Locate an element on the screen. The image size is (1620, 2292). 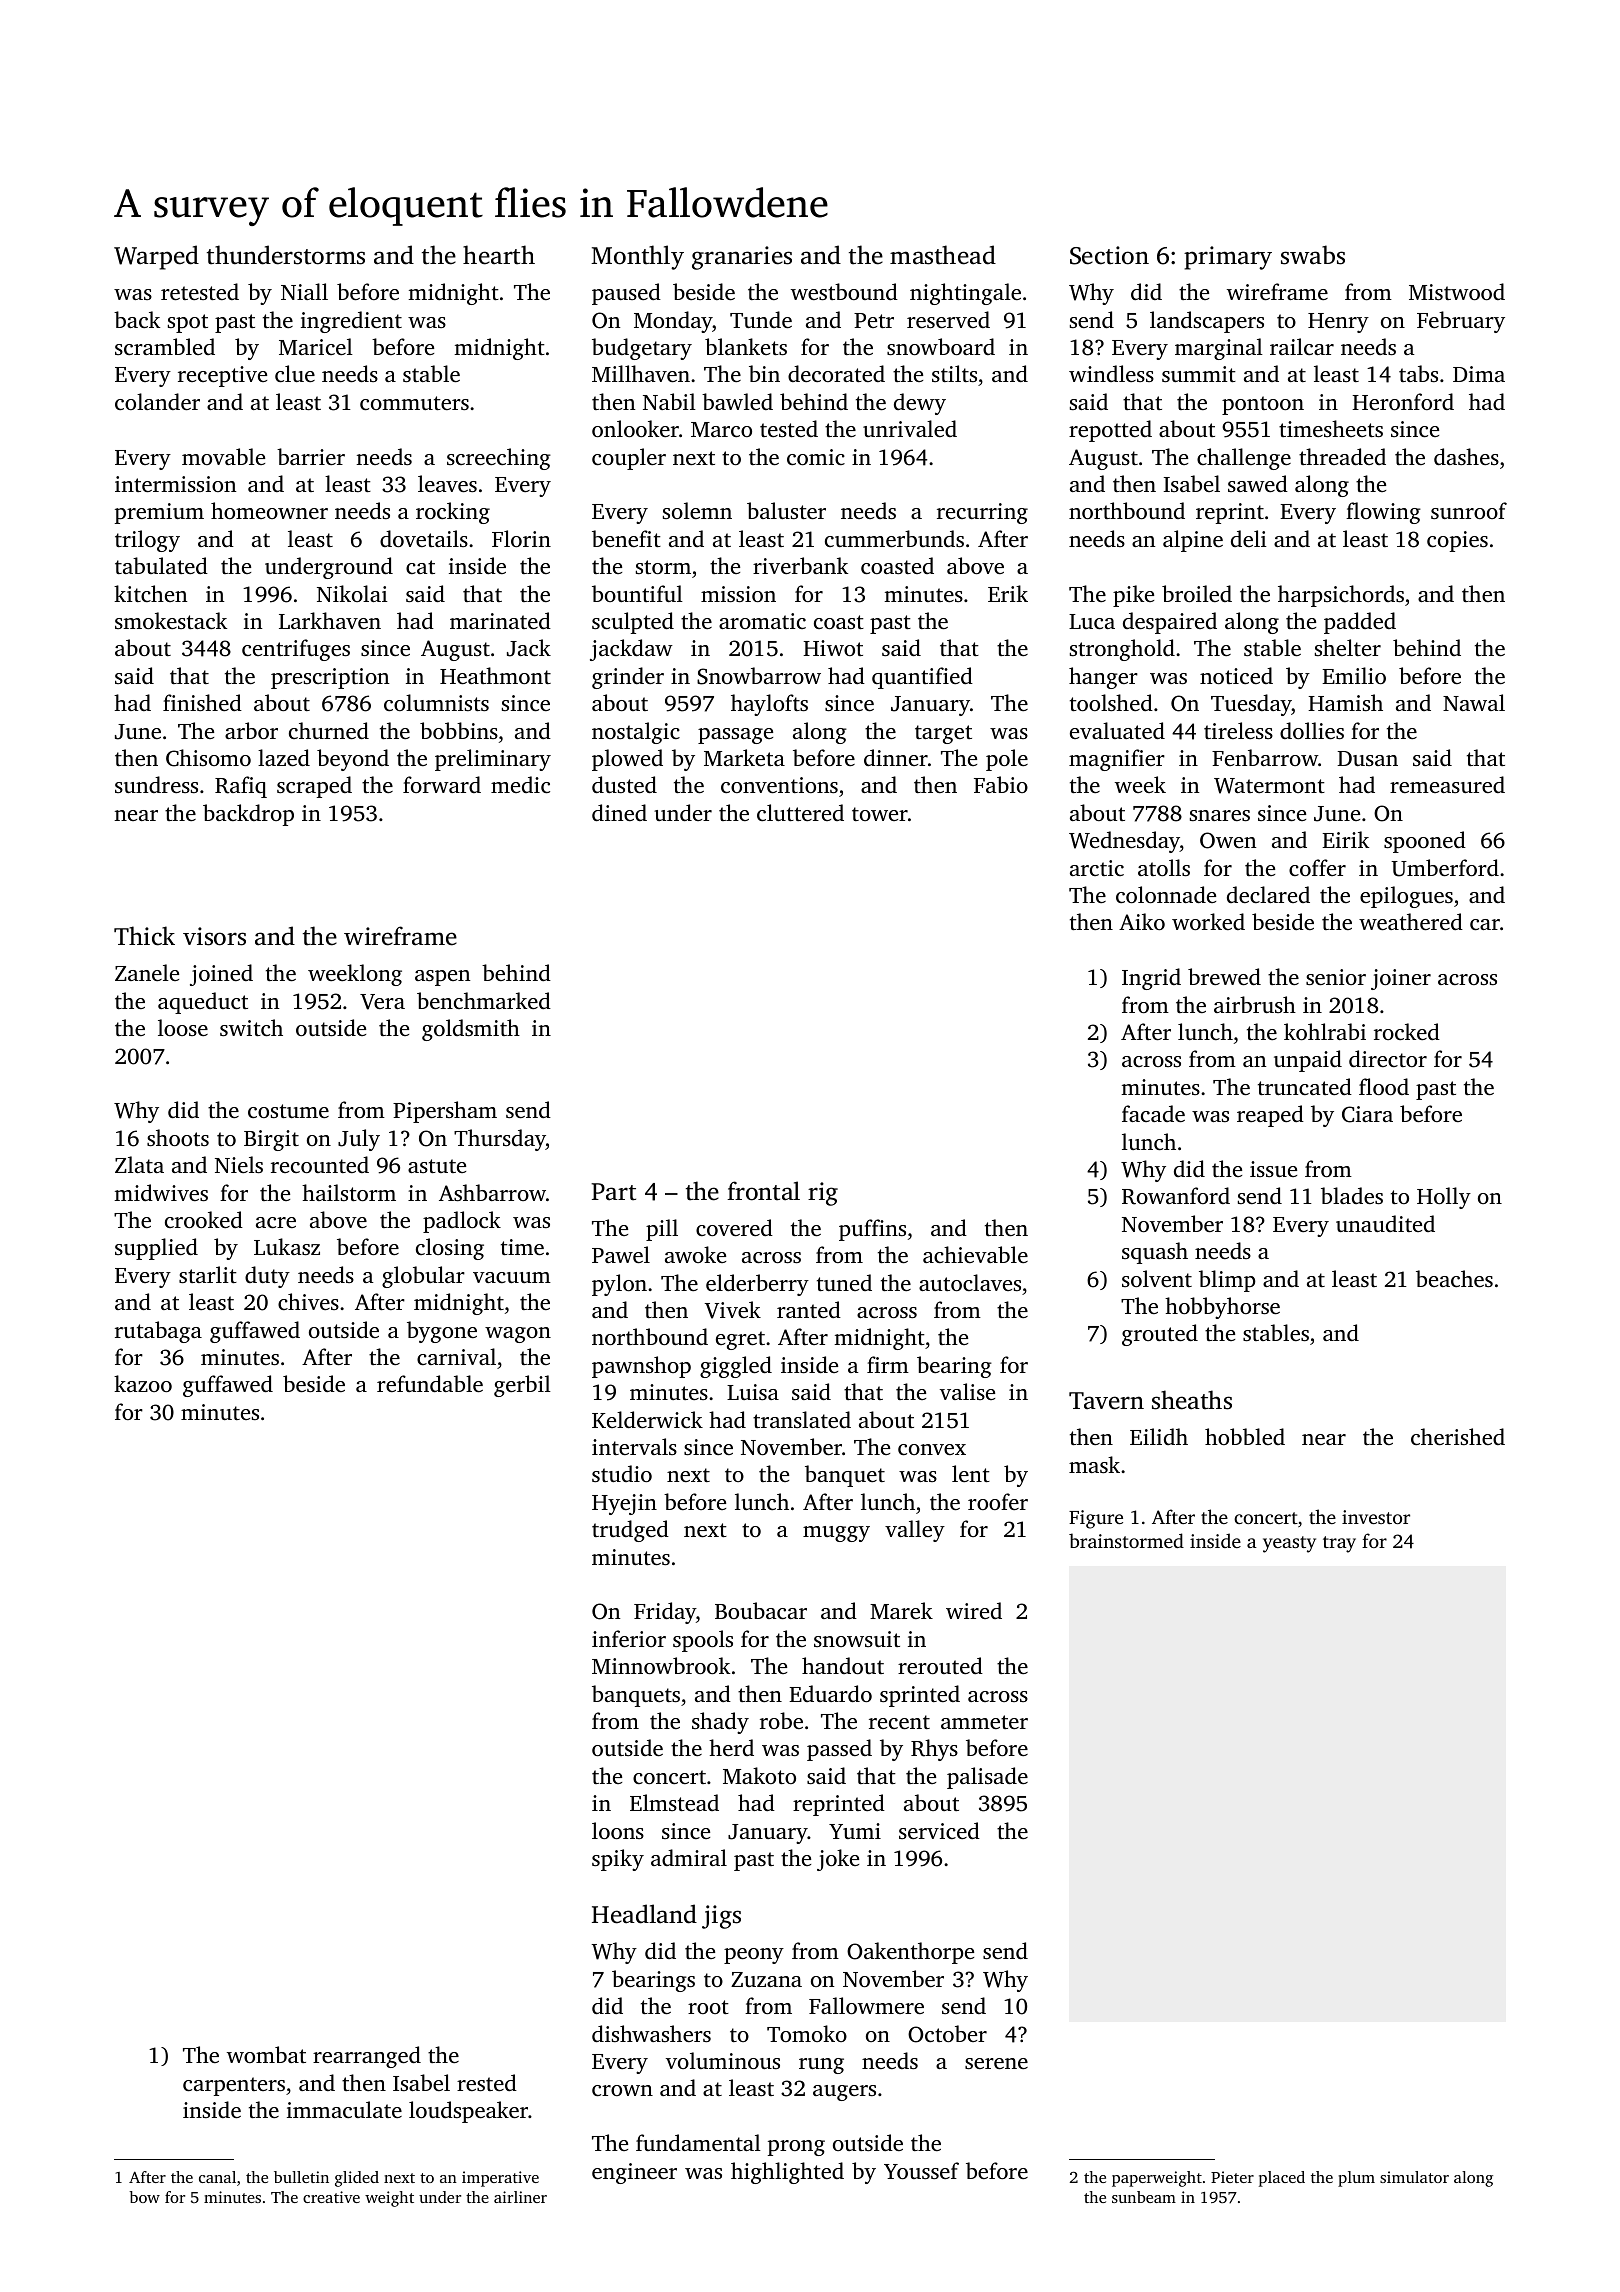
simulator is located at coordinates (1414, 2177).
